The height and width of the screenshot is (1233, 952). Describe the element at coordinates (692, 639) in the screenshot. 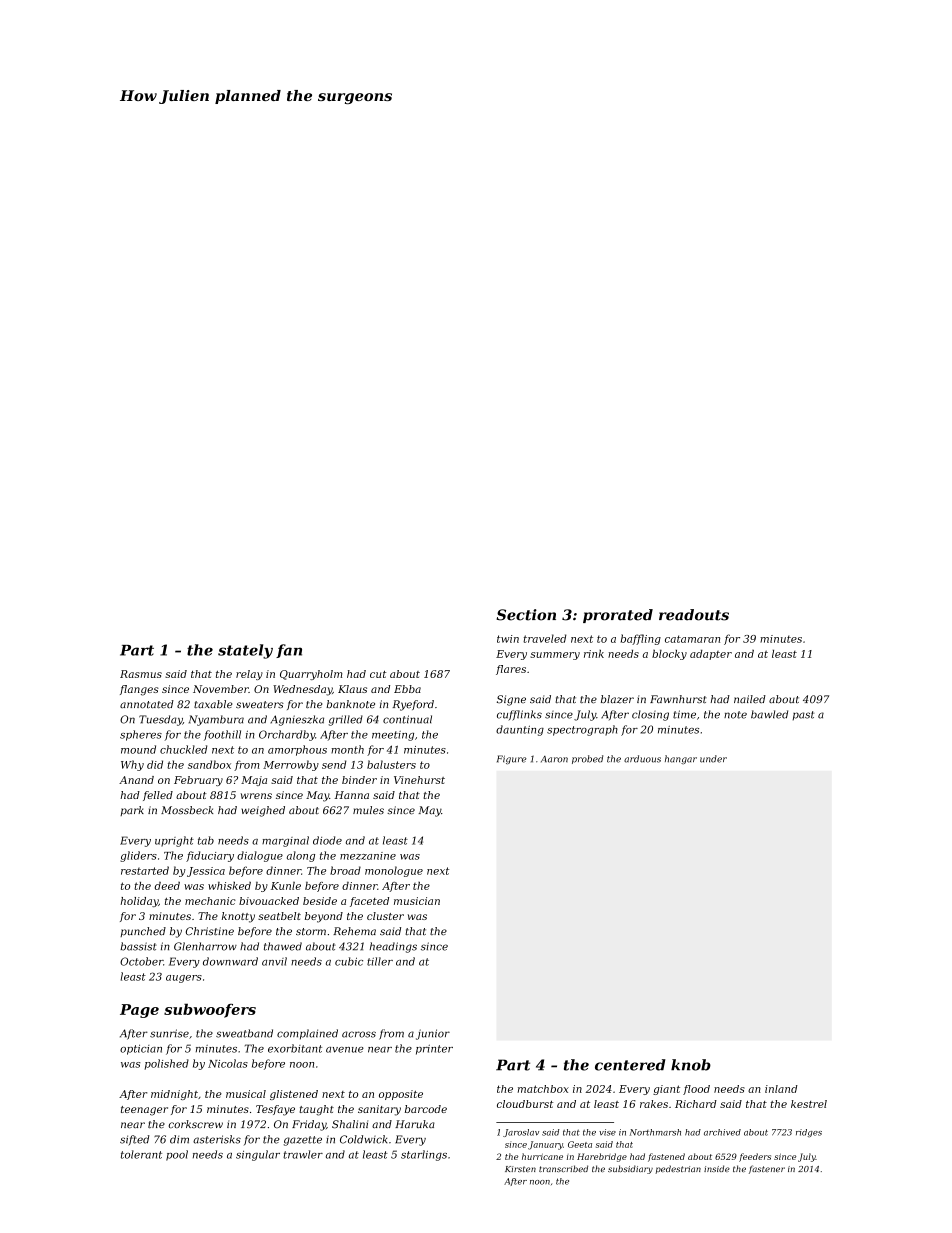

I see `catamaran` at that location.
